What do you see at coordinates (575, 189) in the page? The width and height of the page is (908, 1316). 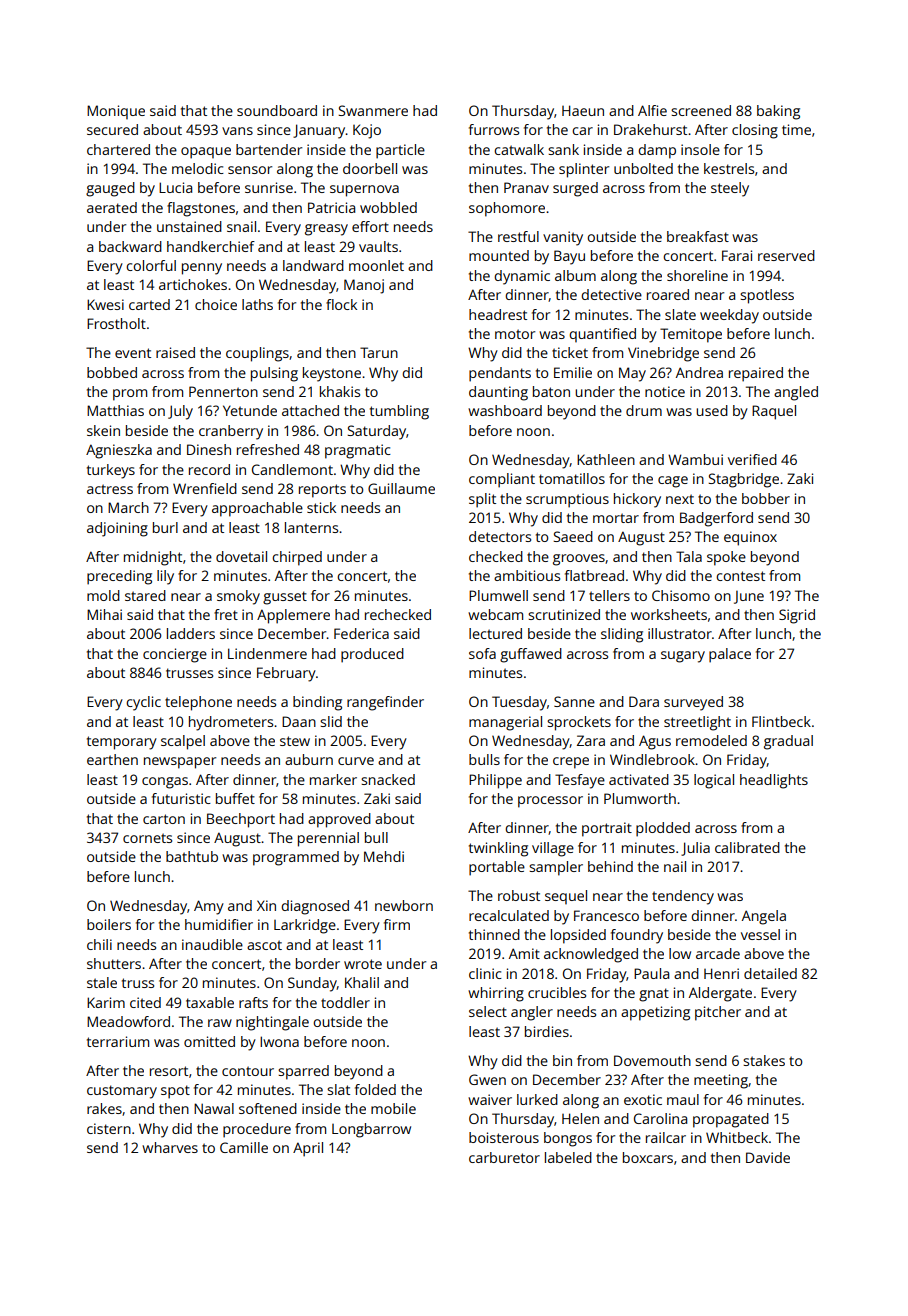 I see `surged` at bounding box center [575, 189].
